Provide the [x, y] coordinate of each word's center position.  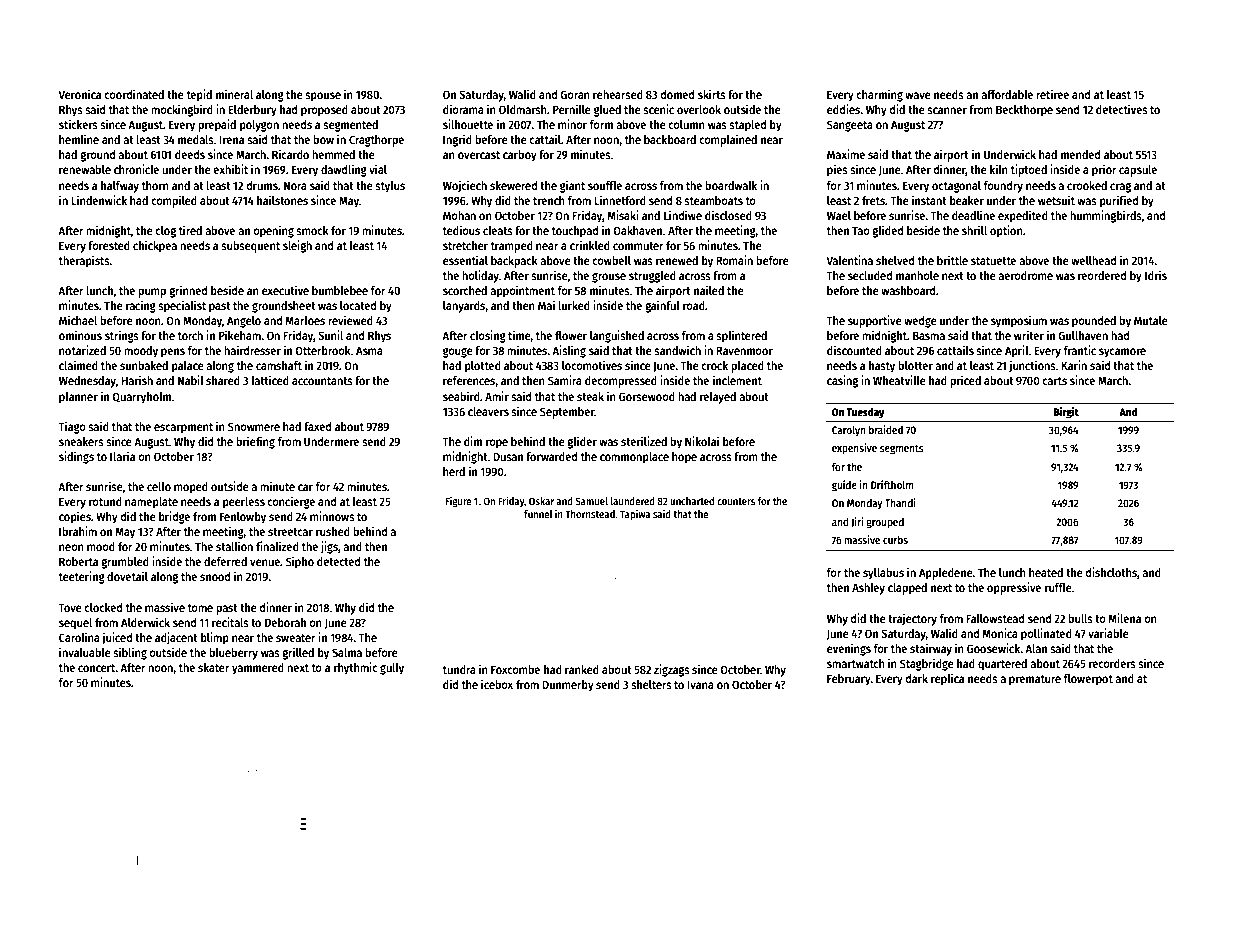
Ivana [700, 684]
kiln [999, 169]
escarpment [183, 428]
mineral [234, 94]
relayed [718, 398]
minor [572, 124]
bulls [1080, 618]
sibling [130, 653]
